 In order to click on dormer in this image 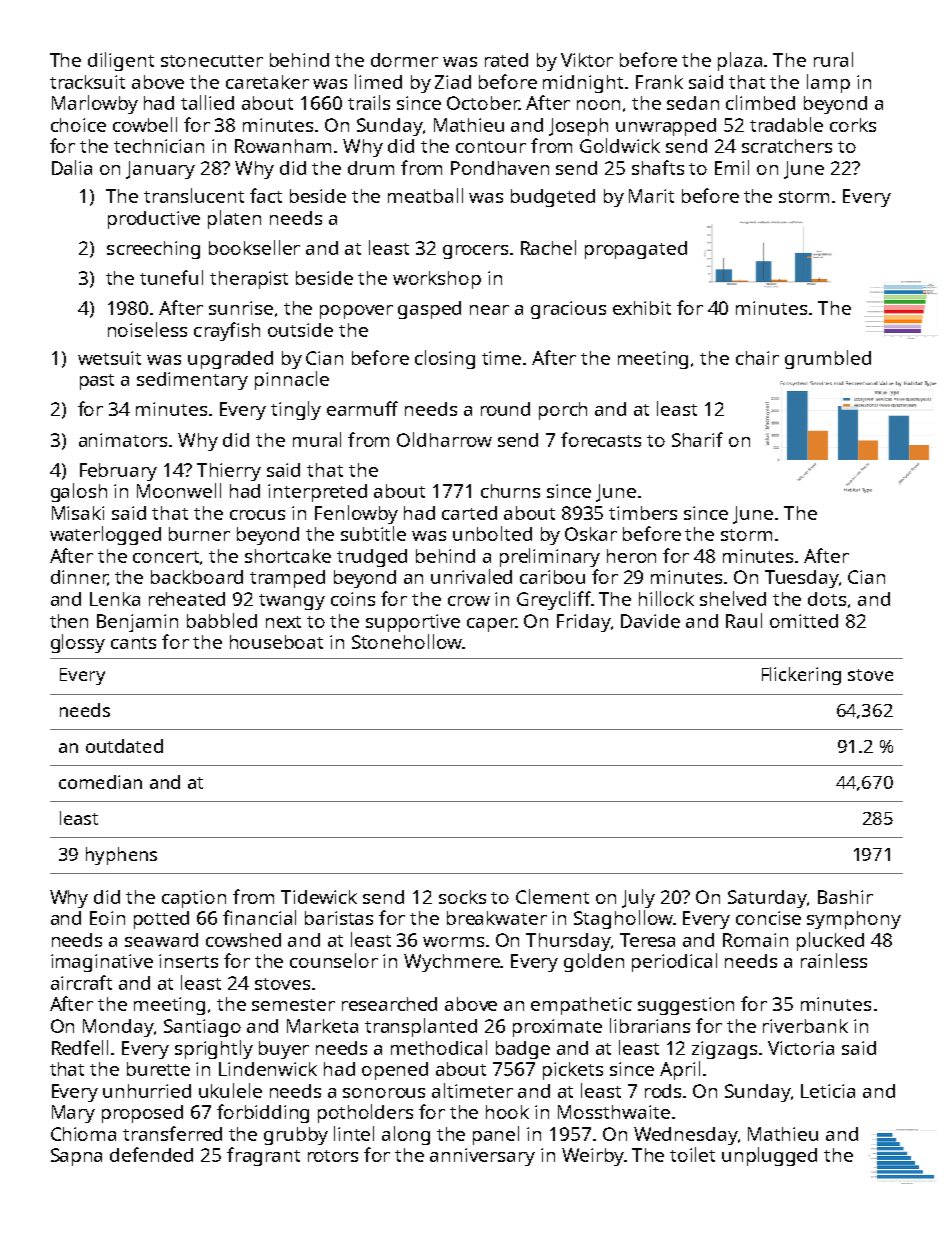, I will do `click(404, 60)`.
